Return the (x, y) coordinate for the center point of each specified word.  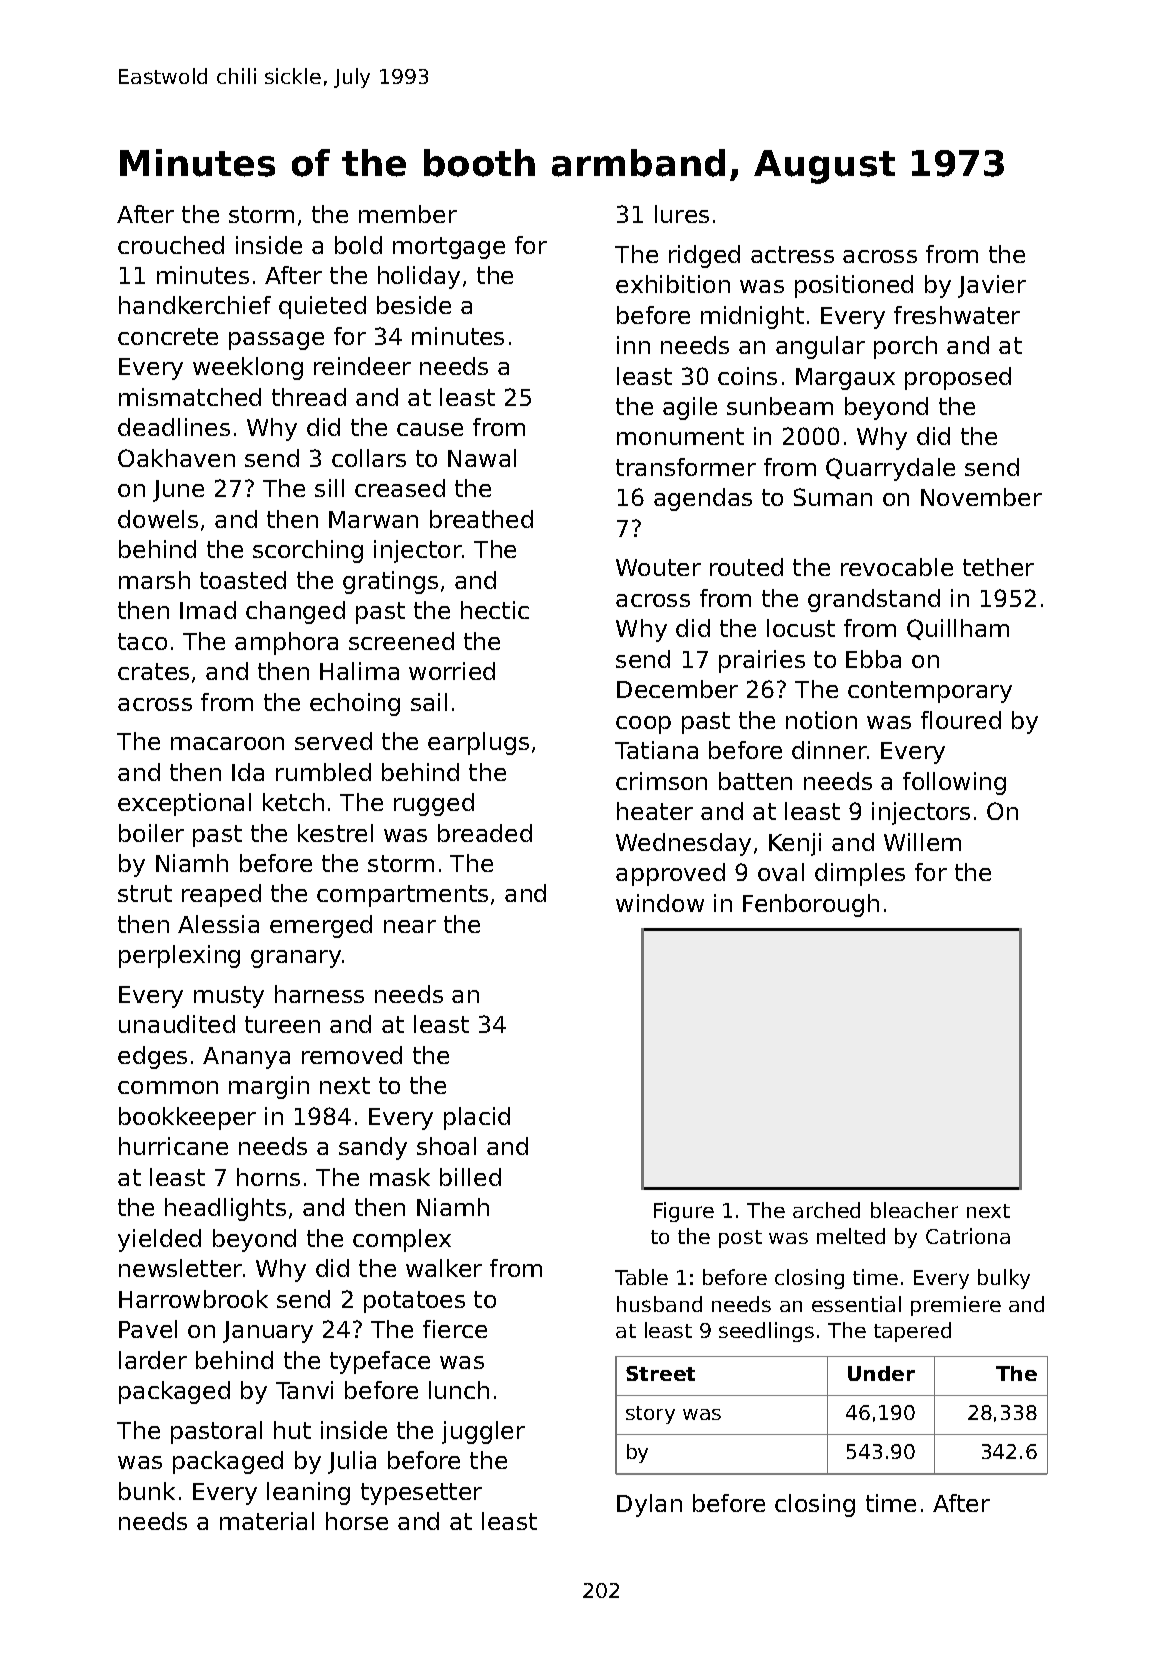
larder (153, 1360)
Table (641, 1277)
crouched (171, 245)
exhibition (673, 284)
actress (792, 254)
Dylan (649, 1505)
